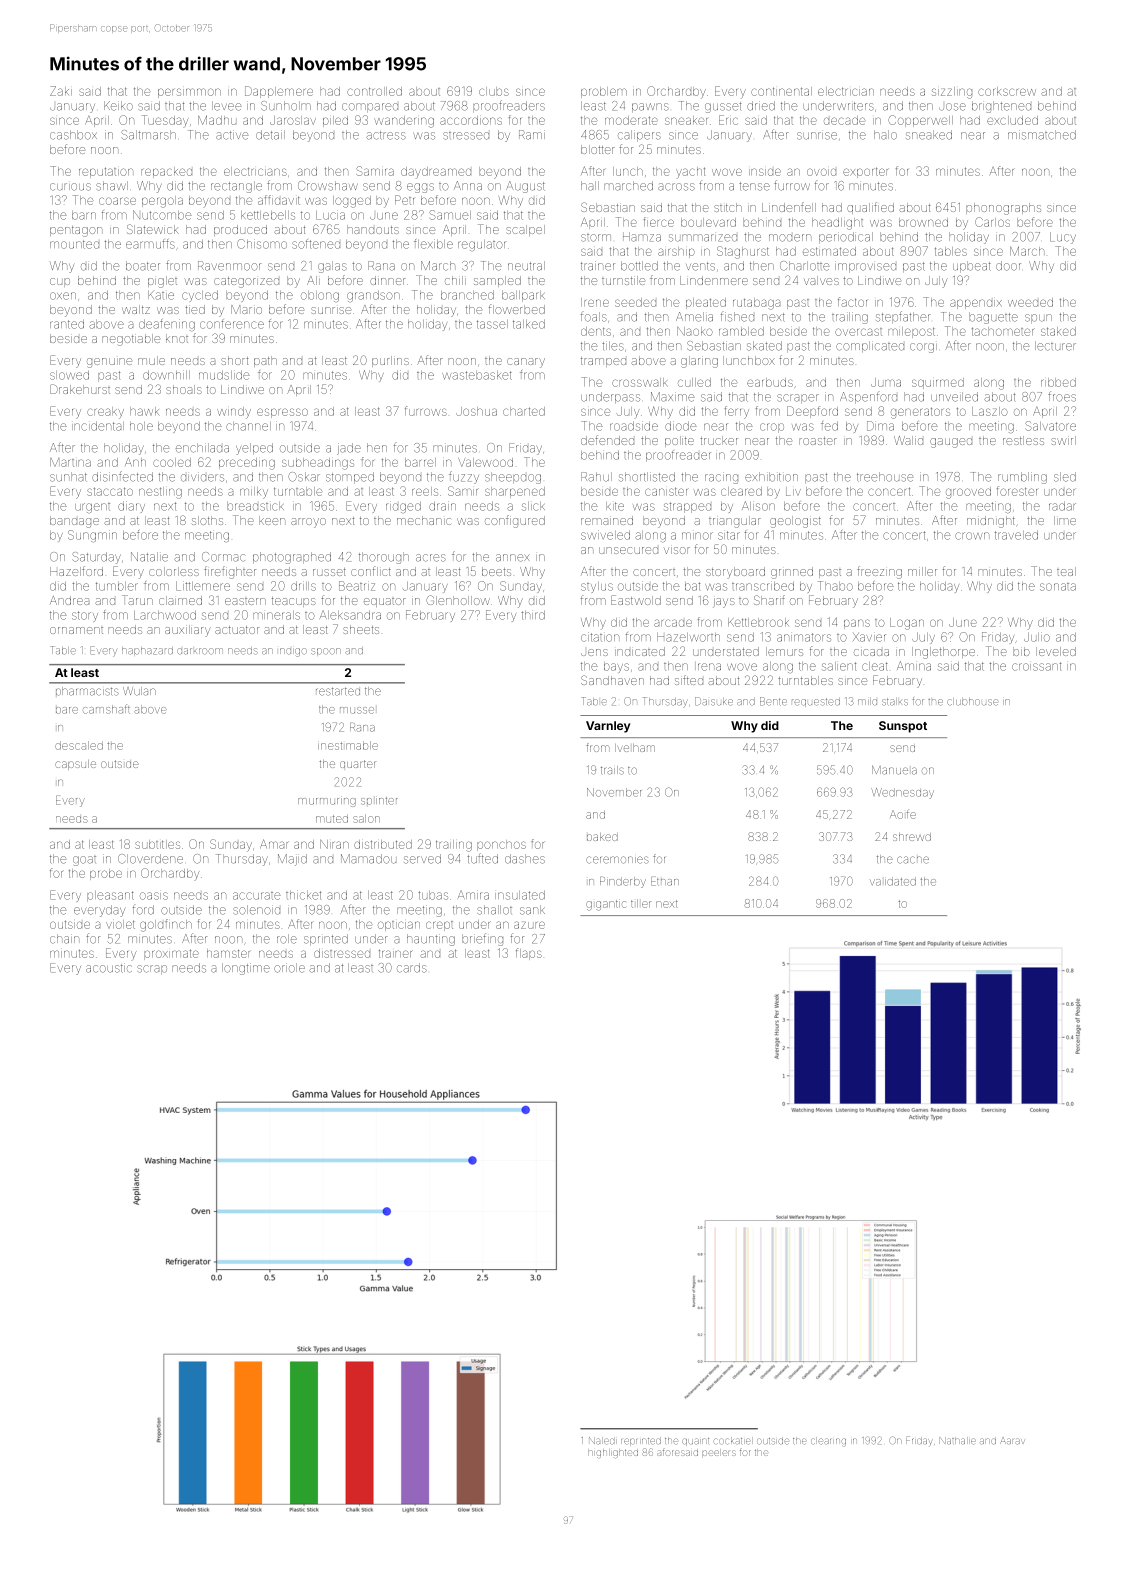 The height and width of the document is (1592, 1126). What do you see at coordinates (390, 361) in the document?
I see `purlins` at bounding box center [390, 361].
